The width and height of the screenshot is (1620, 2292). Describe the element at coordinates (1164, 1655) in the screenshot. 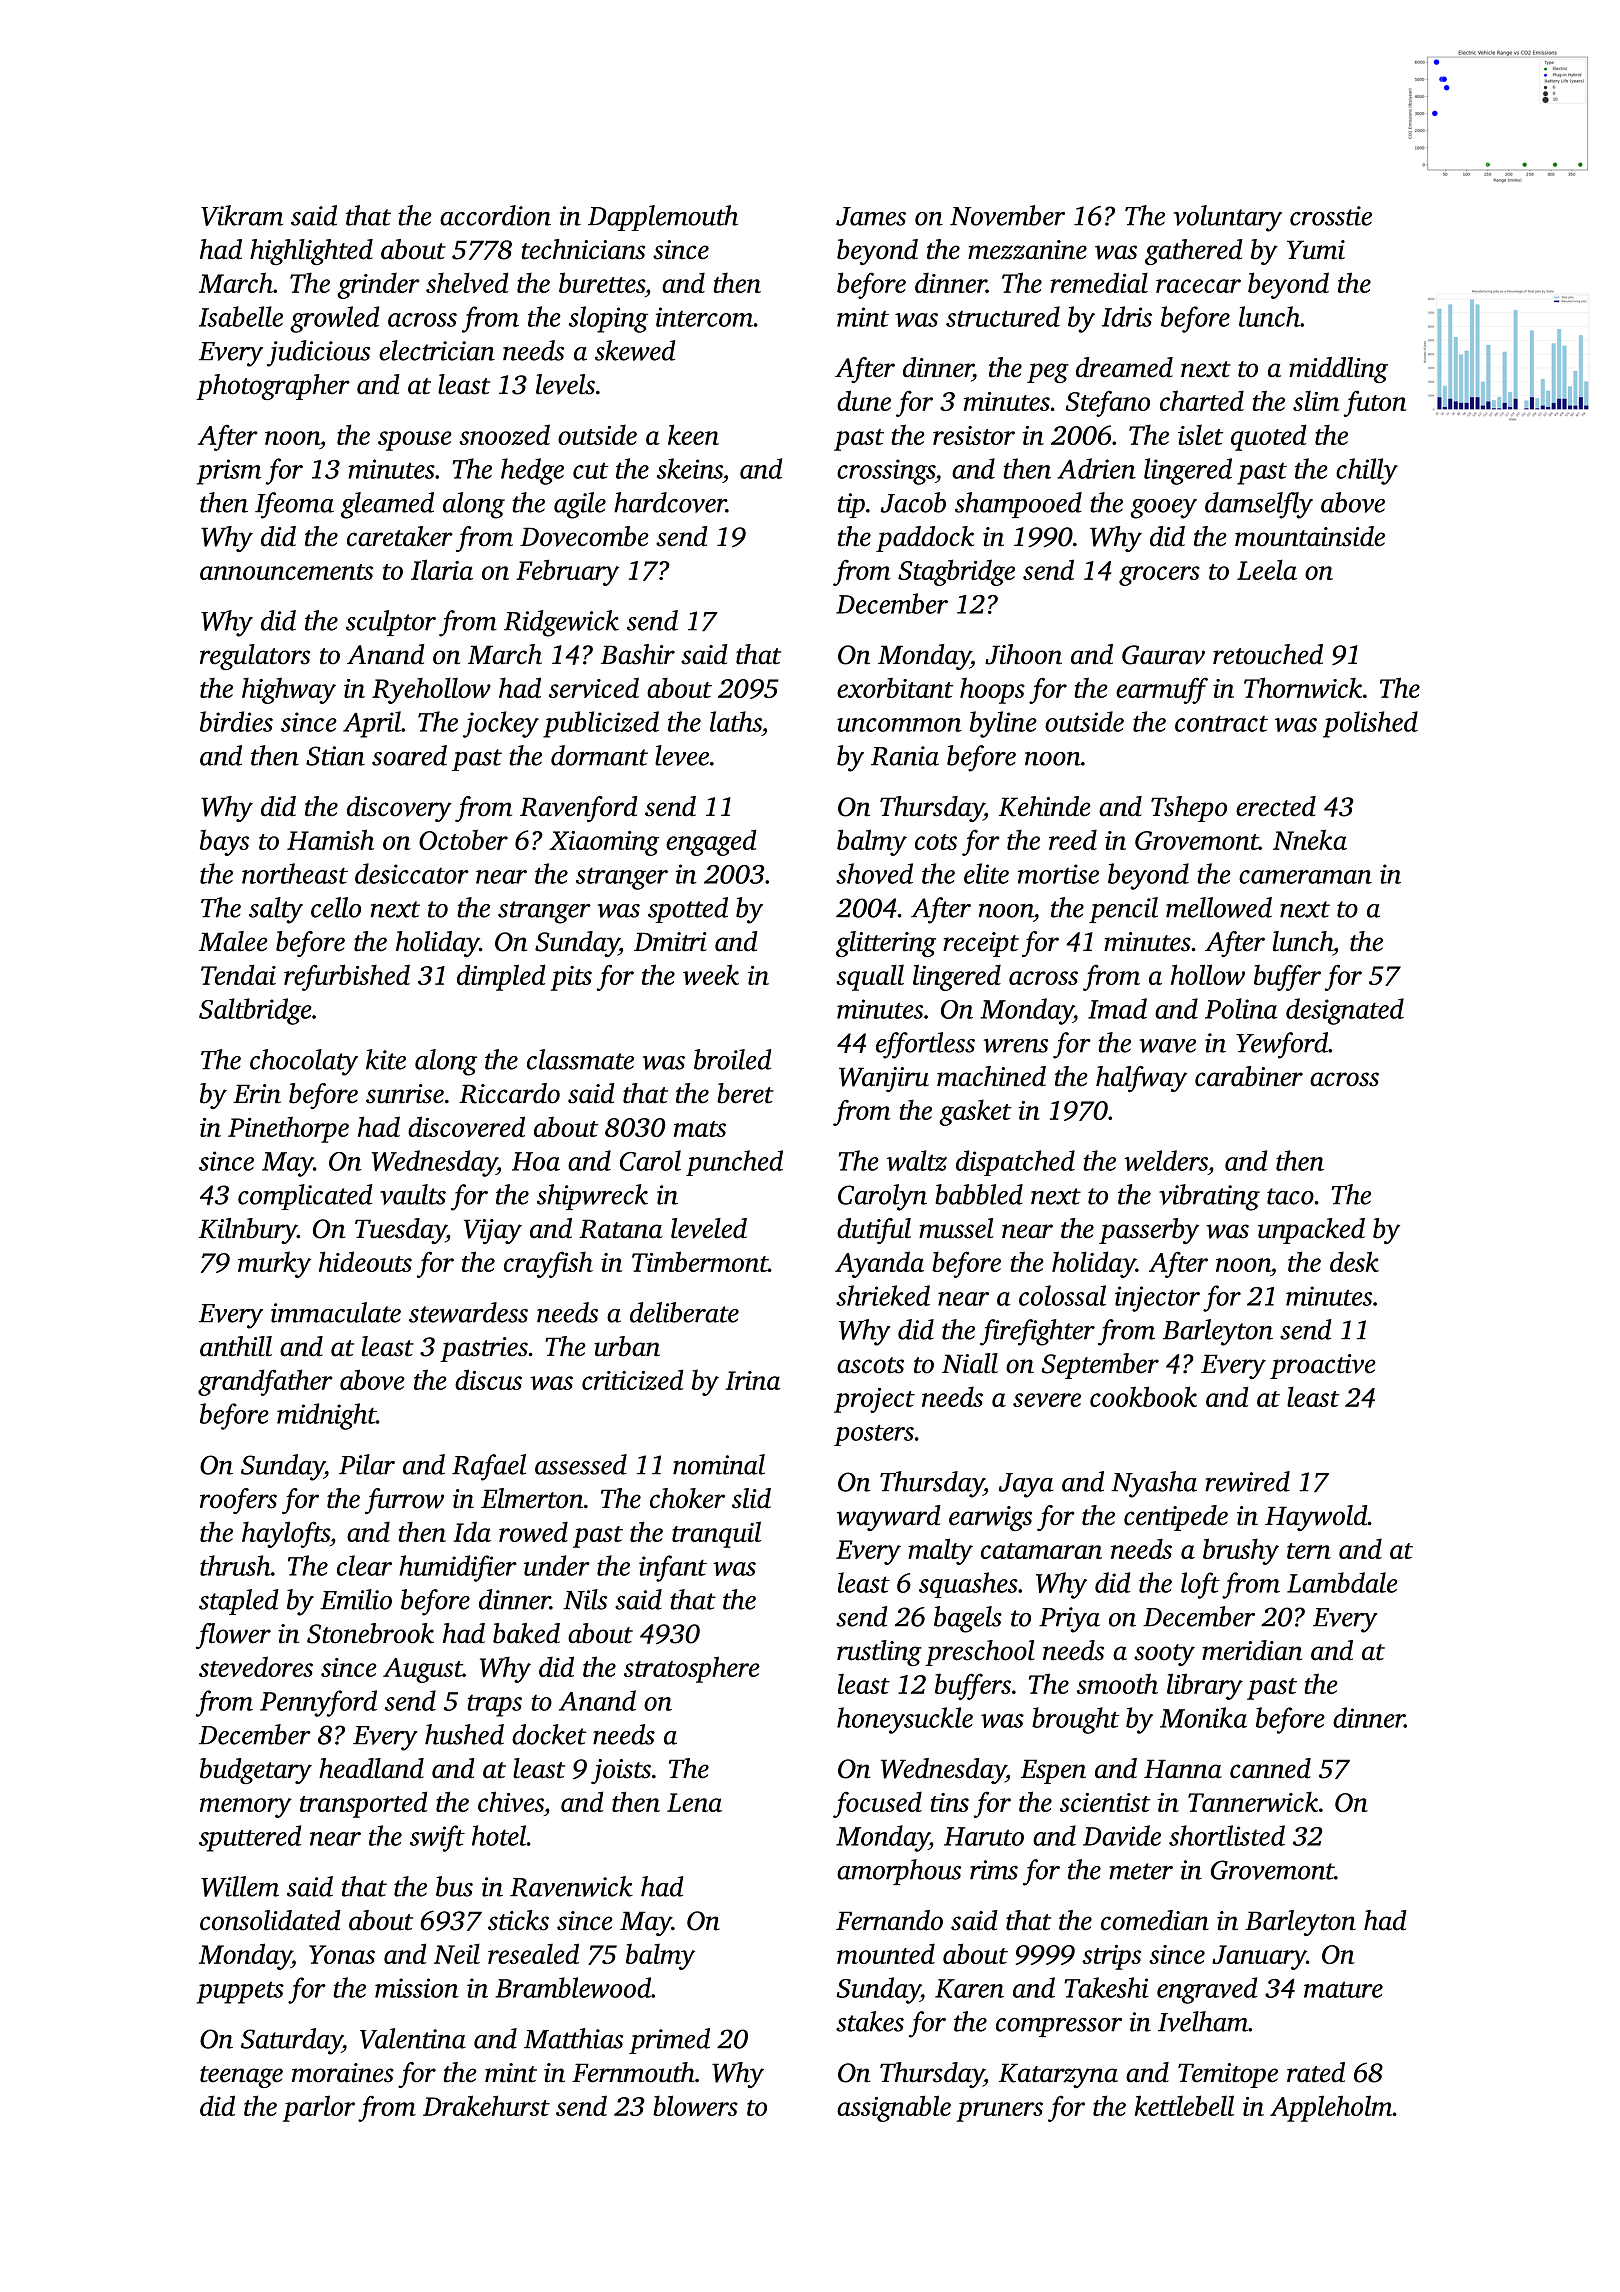

I see `sooty` at that location.
